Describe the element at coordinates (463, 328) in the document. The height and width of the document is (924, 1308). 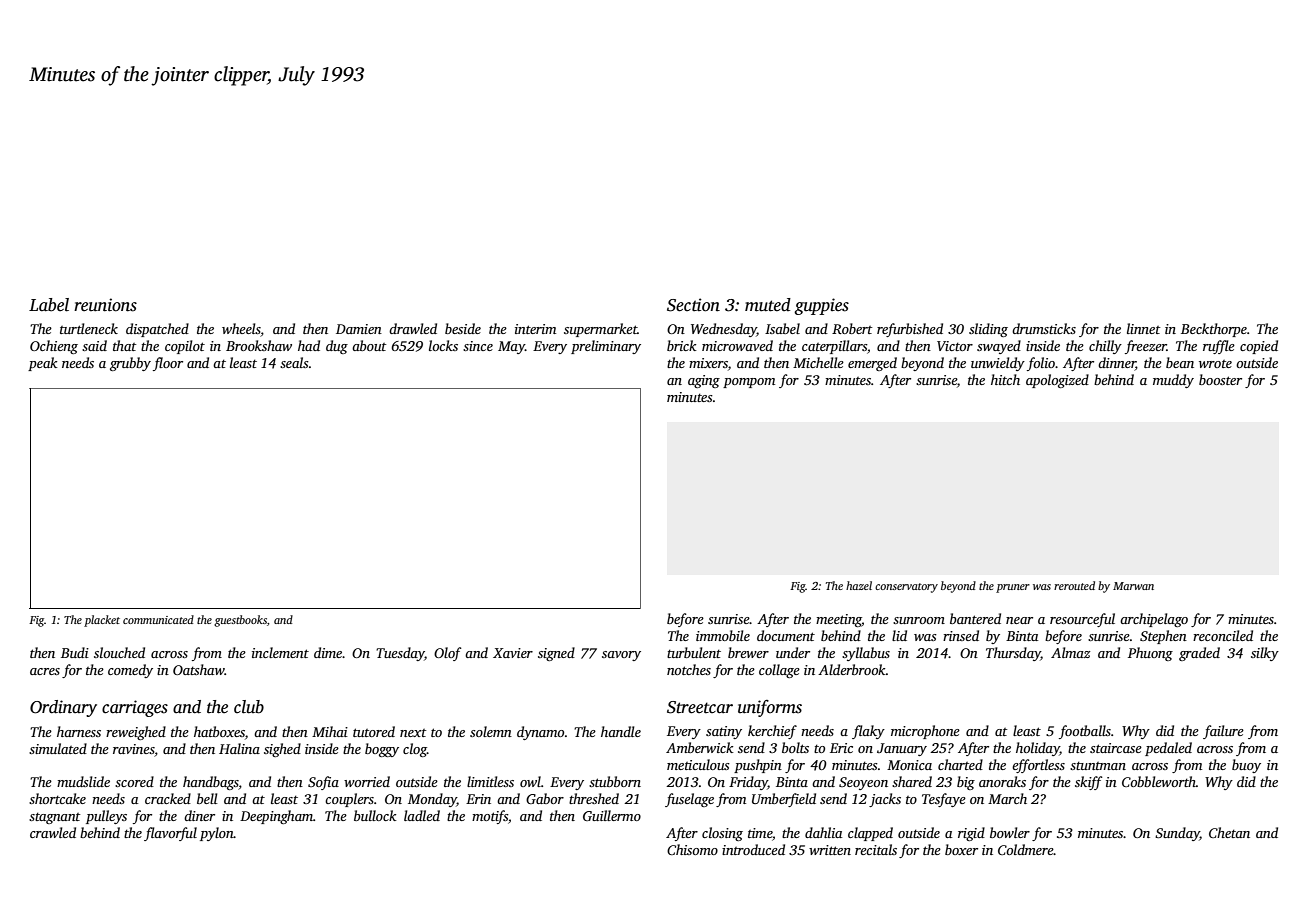
I see `beside` at that location.
